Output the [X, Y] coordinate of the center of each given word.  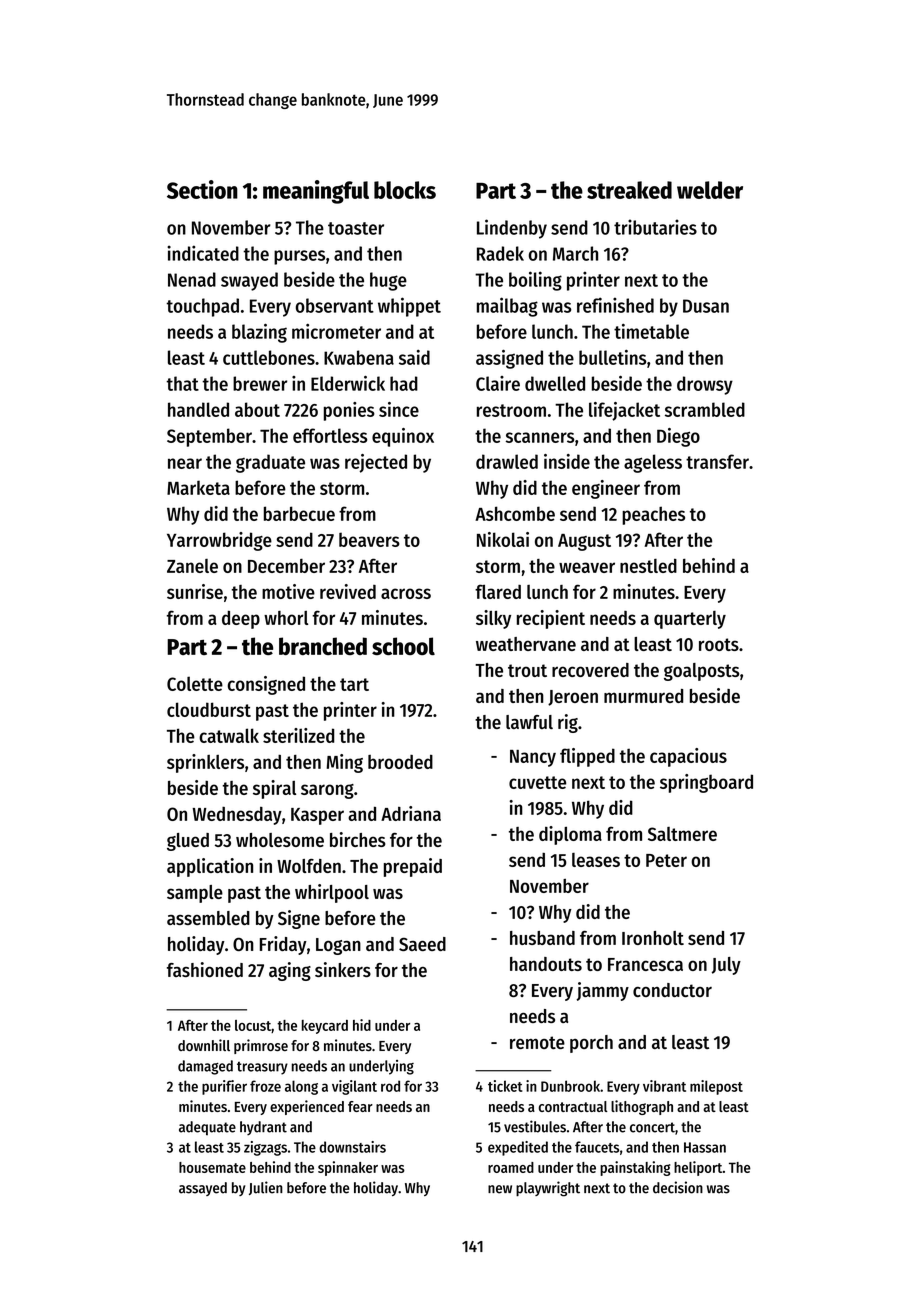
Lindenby [512, 229]
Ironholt [653, 938]
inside [567, 461]
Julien [266, 1188]
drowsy [705, 385]
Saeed [422, 944]
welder [710, 190]
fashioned [205, 969]
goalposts [701, 672]
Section [202, 189]
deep [241, 619]
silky [493, 619]
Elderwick [348, 383]
